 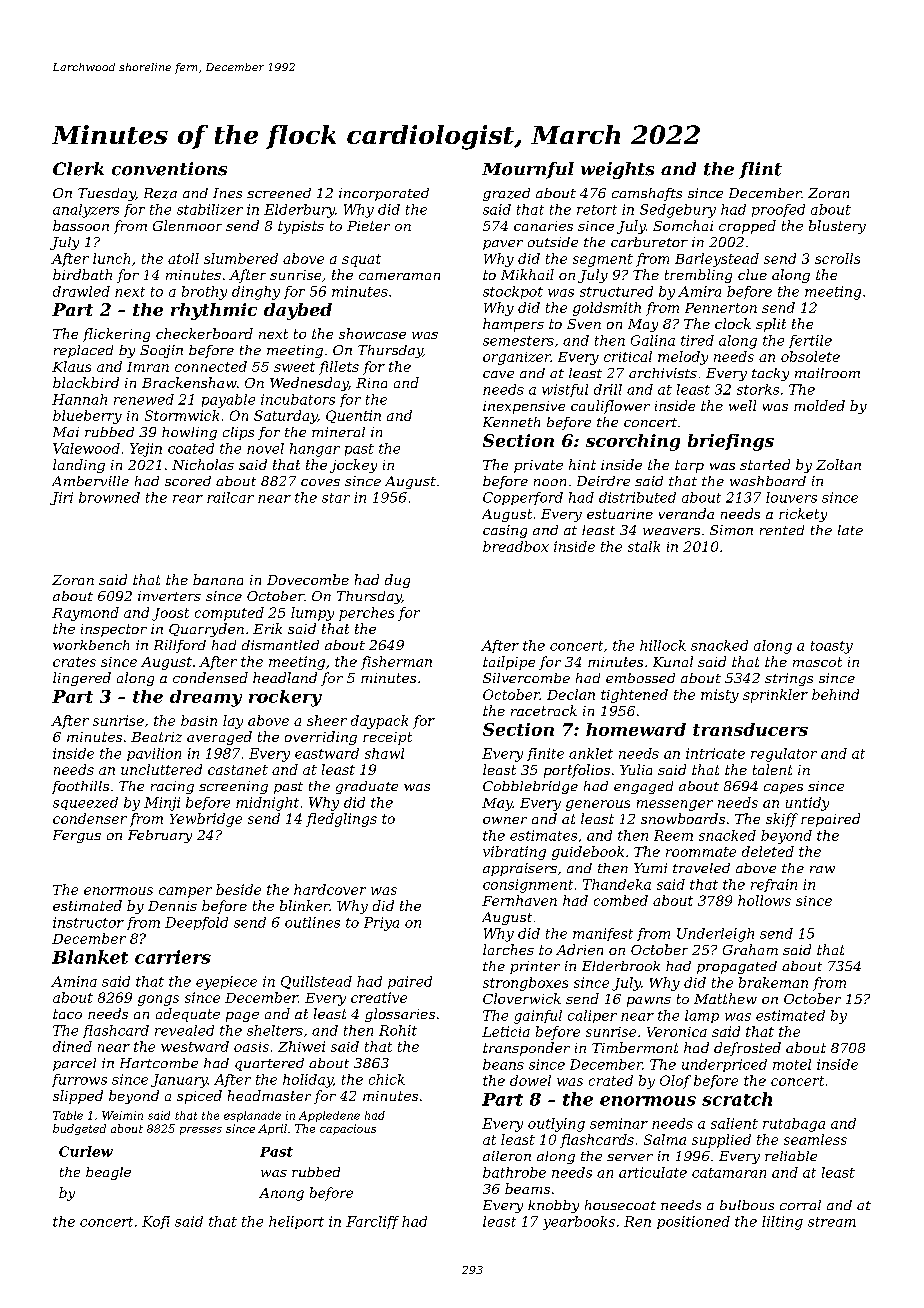 What do you see at coordinates (156, 1222) in the screenshot?
I see `Kofi` at bounding box center [156, 1222].
